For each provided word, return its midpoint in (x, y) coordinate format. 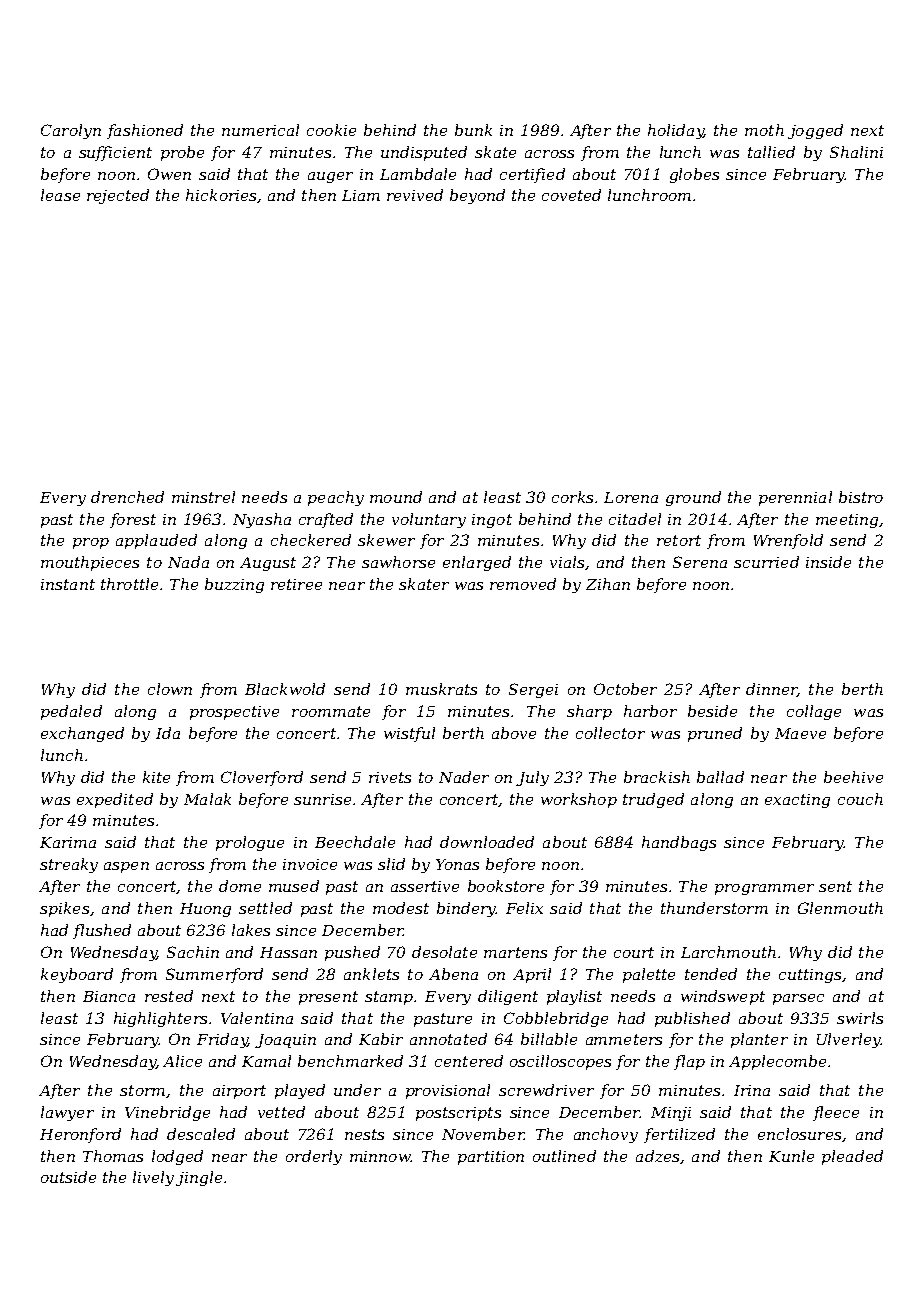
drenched (127, 497)
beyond (477, 196)
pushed (352, 953)
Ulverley (849, 1040)
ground (693, 498)
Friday (222, 1040)
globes (694, 175)
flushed (102, 931)
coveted (571, 195)
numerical (260, 130)
